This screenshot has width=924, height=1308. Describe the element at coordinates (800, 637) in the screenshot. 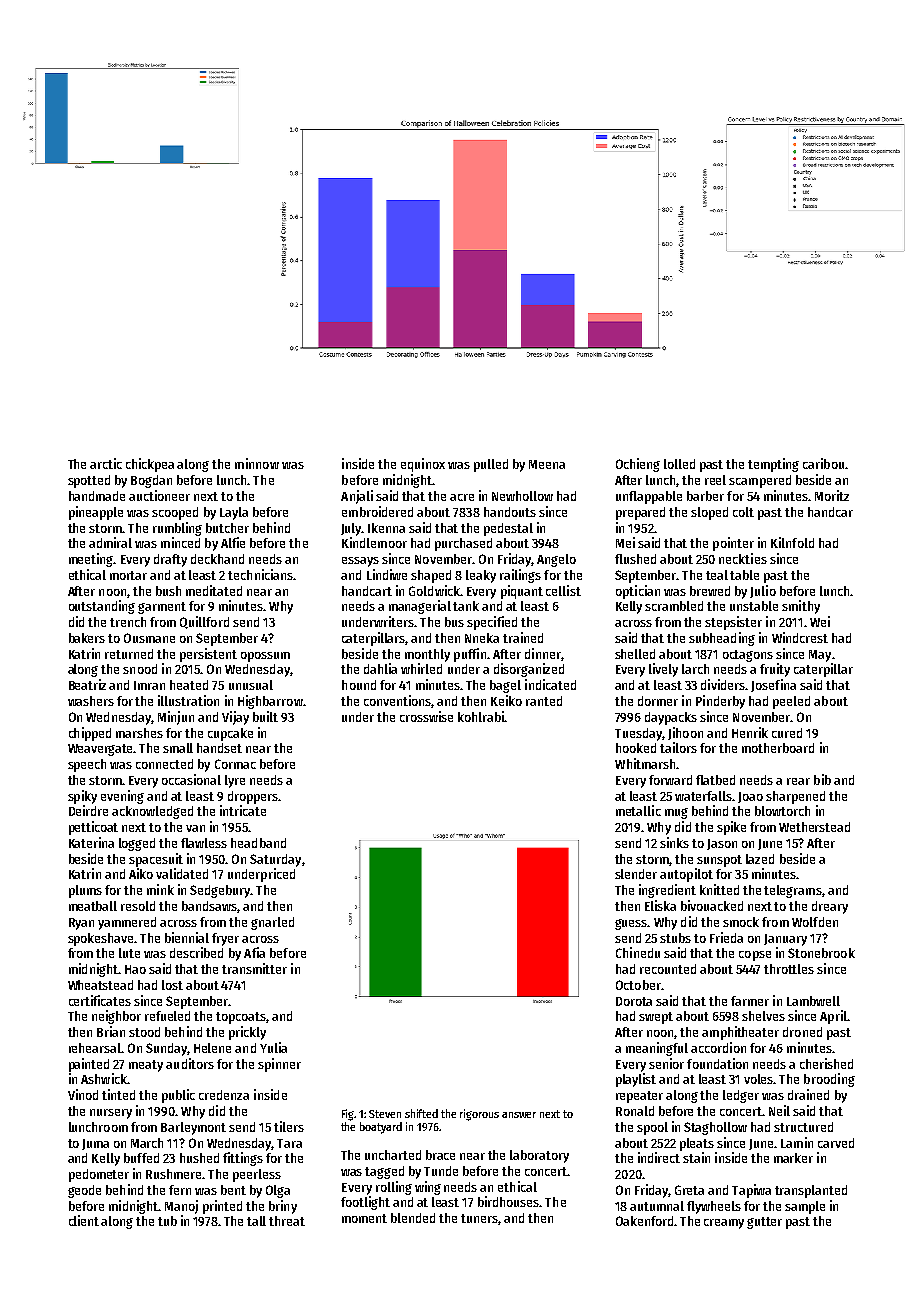

I see `Windcrest` at that location.
